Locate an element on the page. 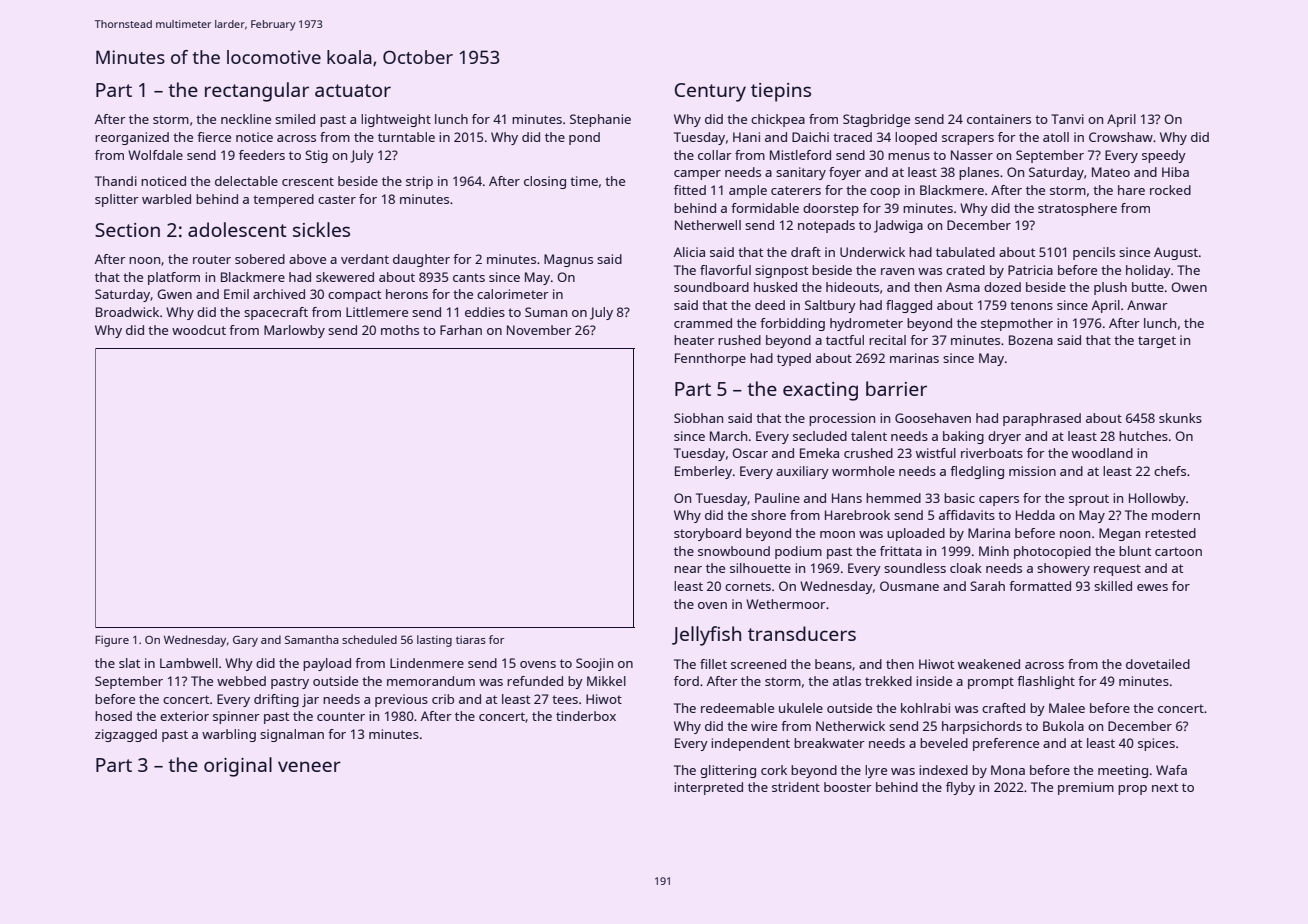 The height and width of the document is (924, 1308). Siobhan is located at coordinates (698, 418).
